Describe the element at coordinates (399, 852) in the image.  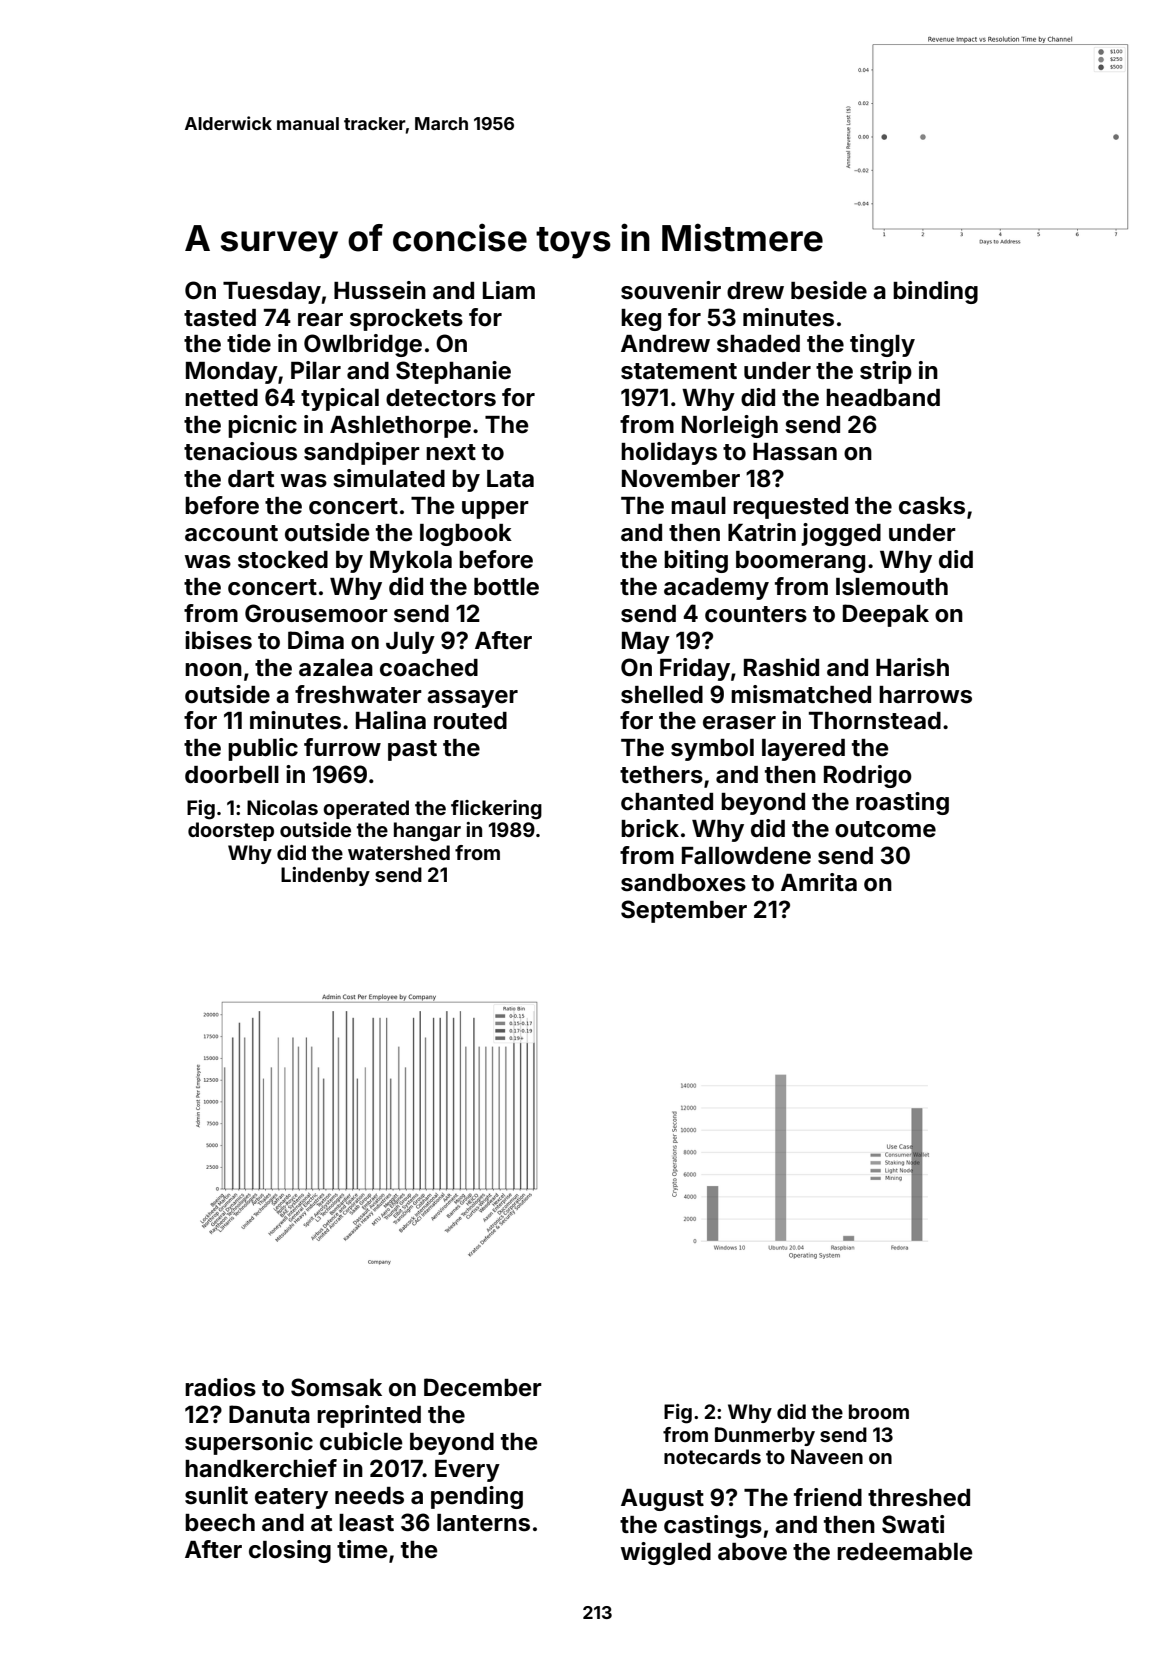
I see `watershed` at that location.
